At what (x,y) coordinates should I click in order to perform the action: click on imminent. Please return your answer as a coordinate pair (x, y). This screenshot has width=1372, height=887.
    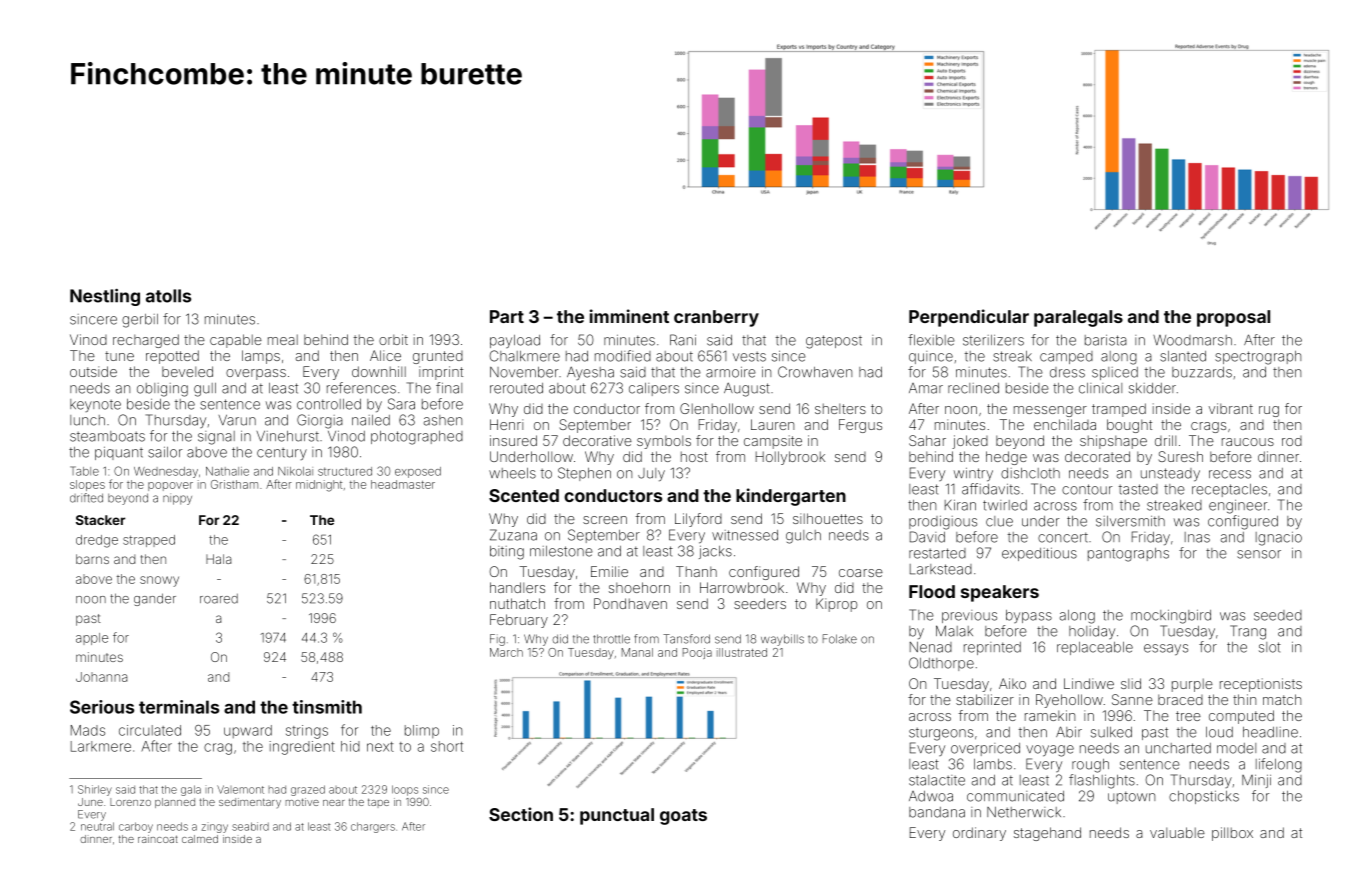
    Looking at the image, I should click on (629, 316).
